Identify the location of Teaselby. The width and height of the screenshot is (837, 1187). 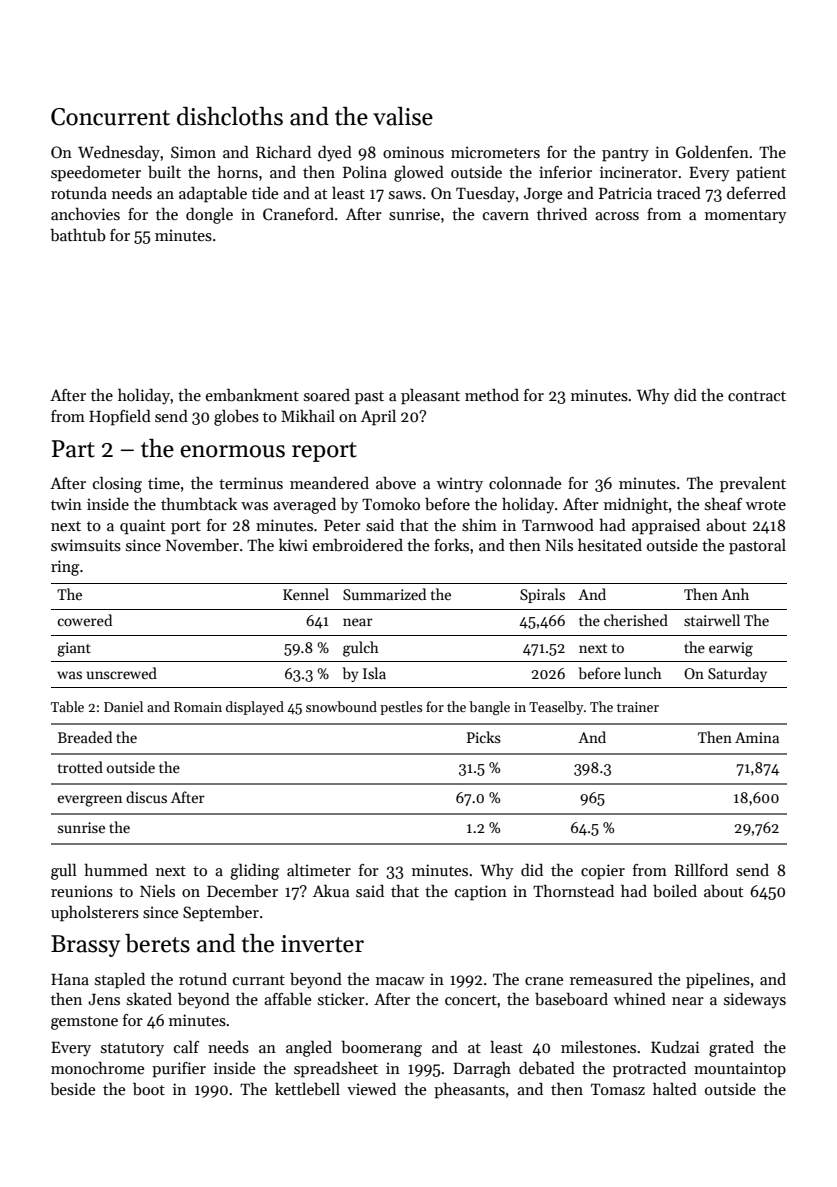
(556, 708).
